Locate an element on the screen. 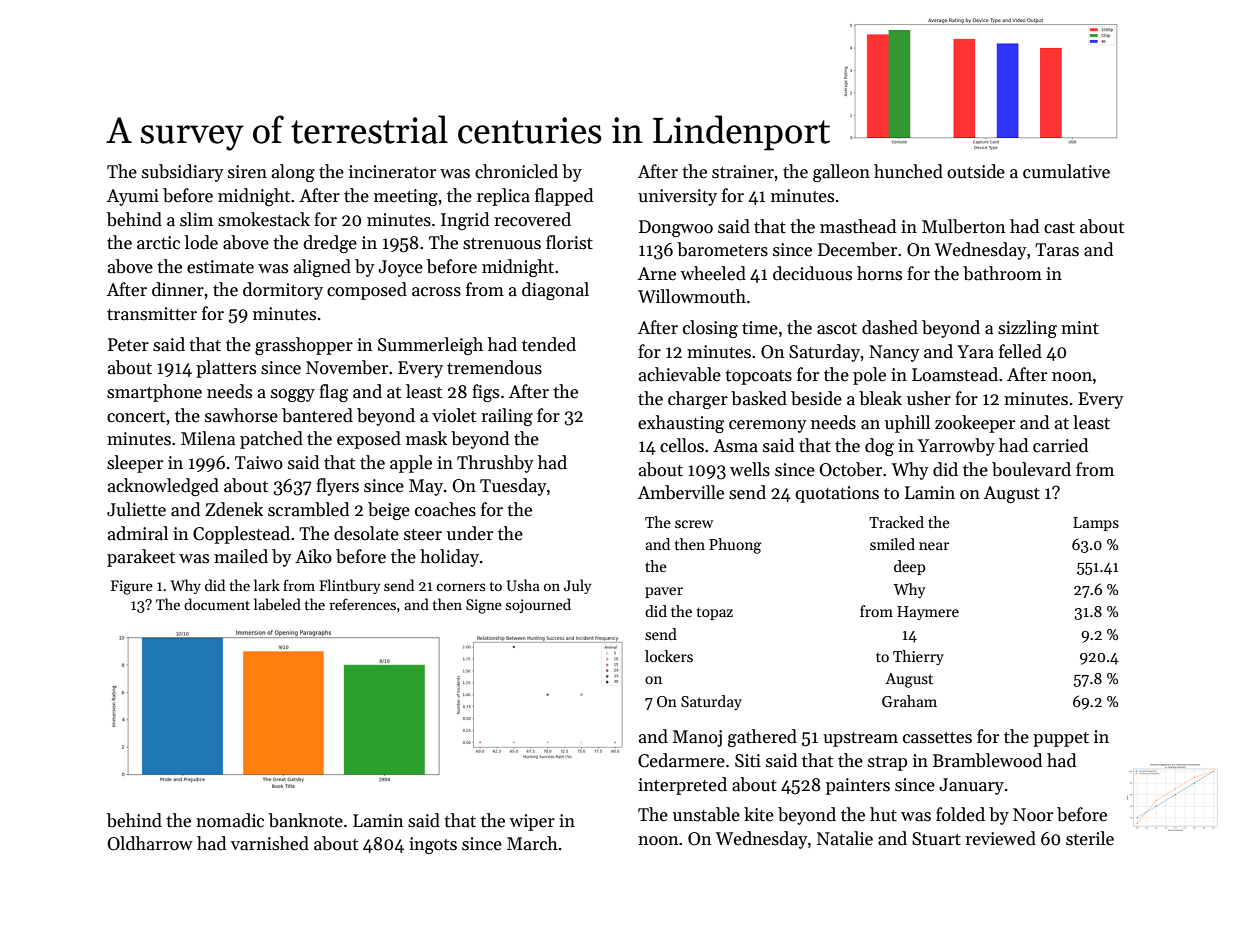 This screenshot has width=1233, height=952. Natalie is located at coordinates (845, 838).
